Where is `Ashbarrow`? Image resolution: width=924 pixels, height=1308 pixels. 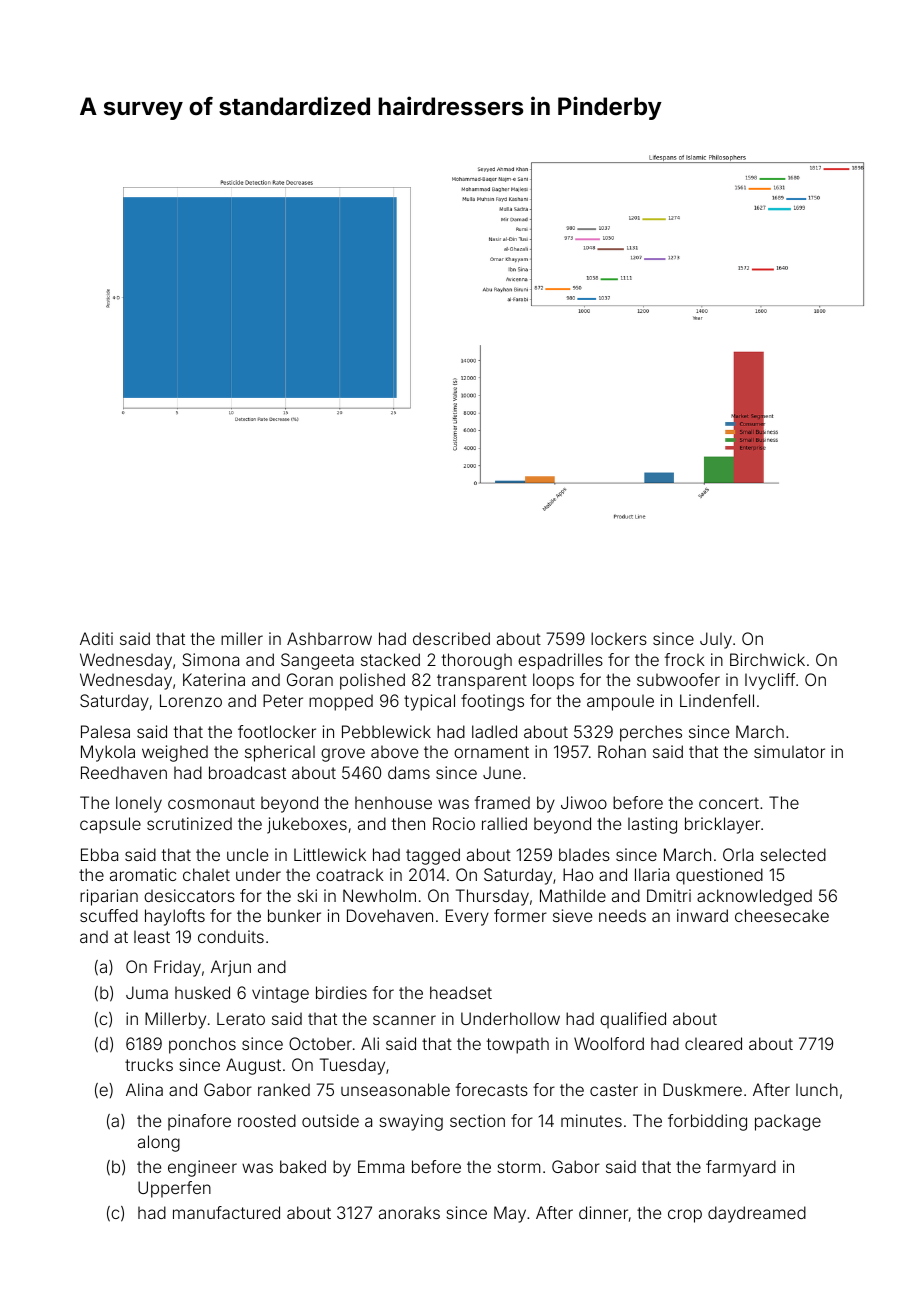 Ashbarrow is located at coordinates (329, 638).
